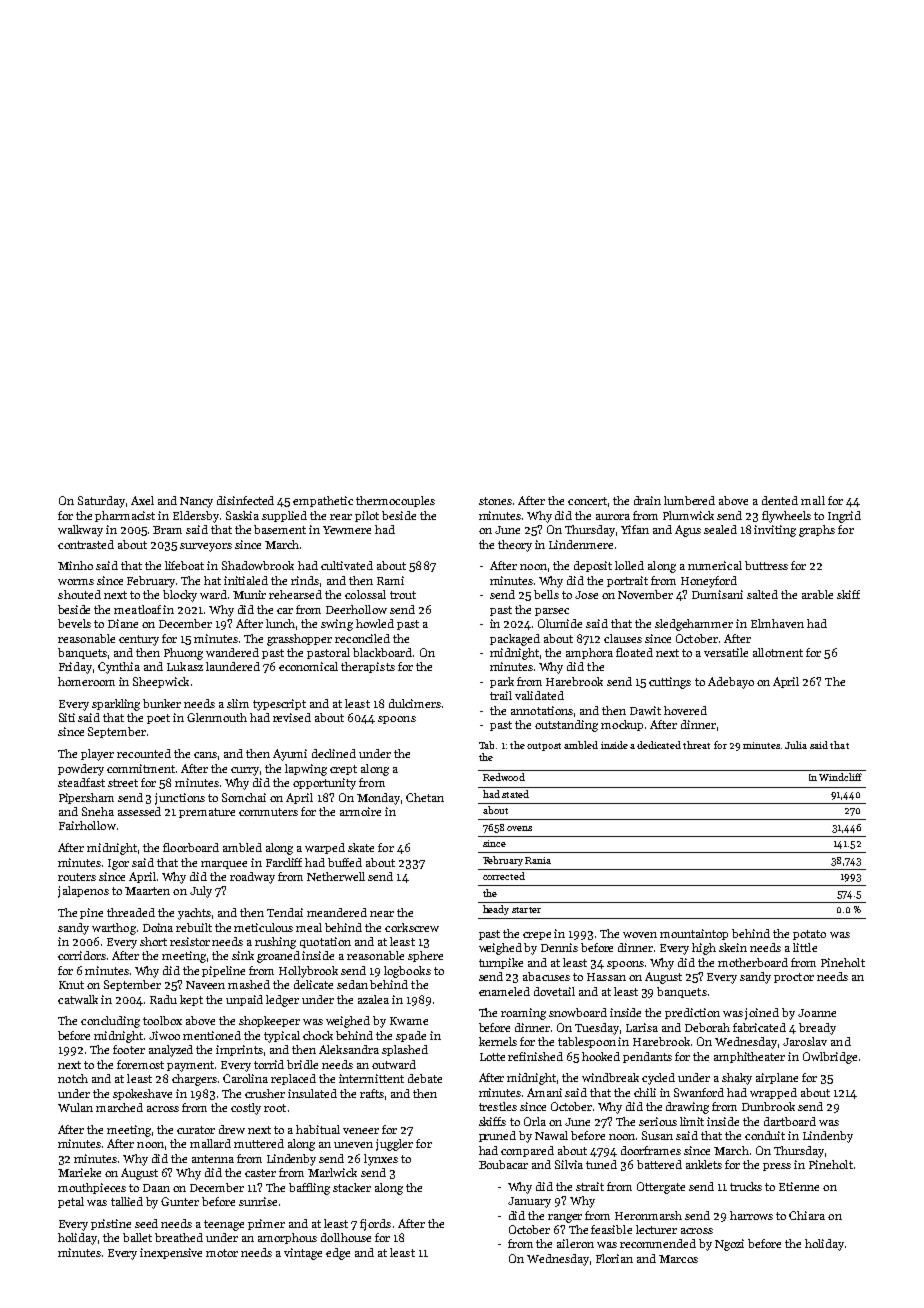  What do you see at coordinates (146, 1223) in the page?
I see `seed` at bounding box center [146, 1223].
